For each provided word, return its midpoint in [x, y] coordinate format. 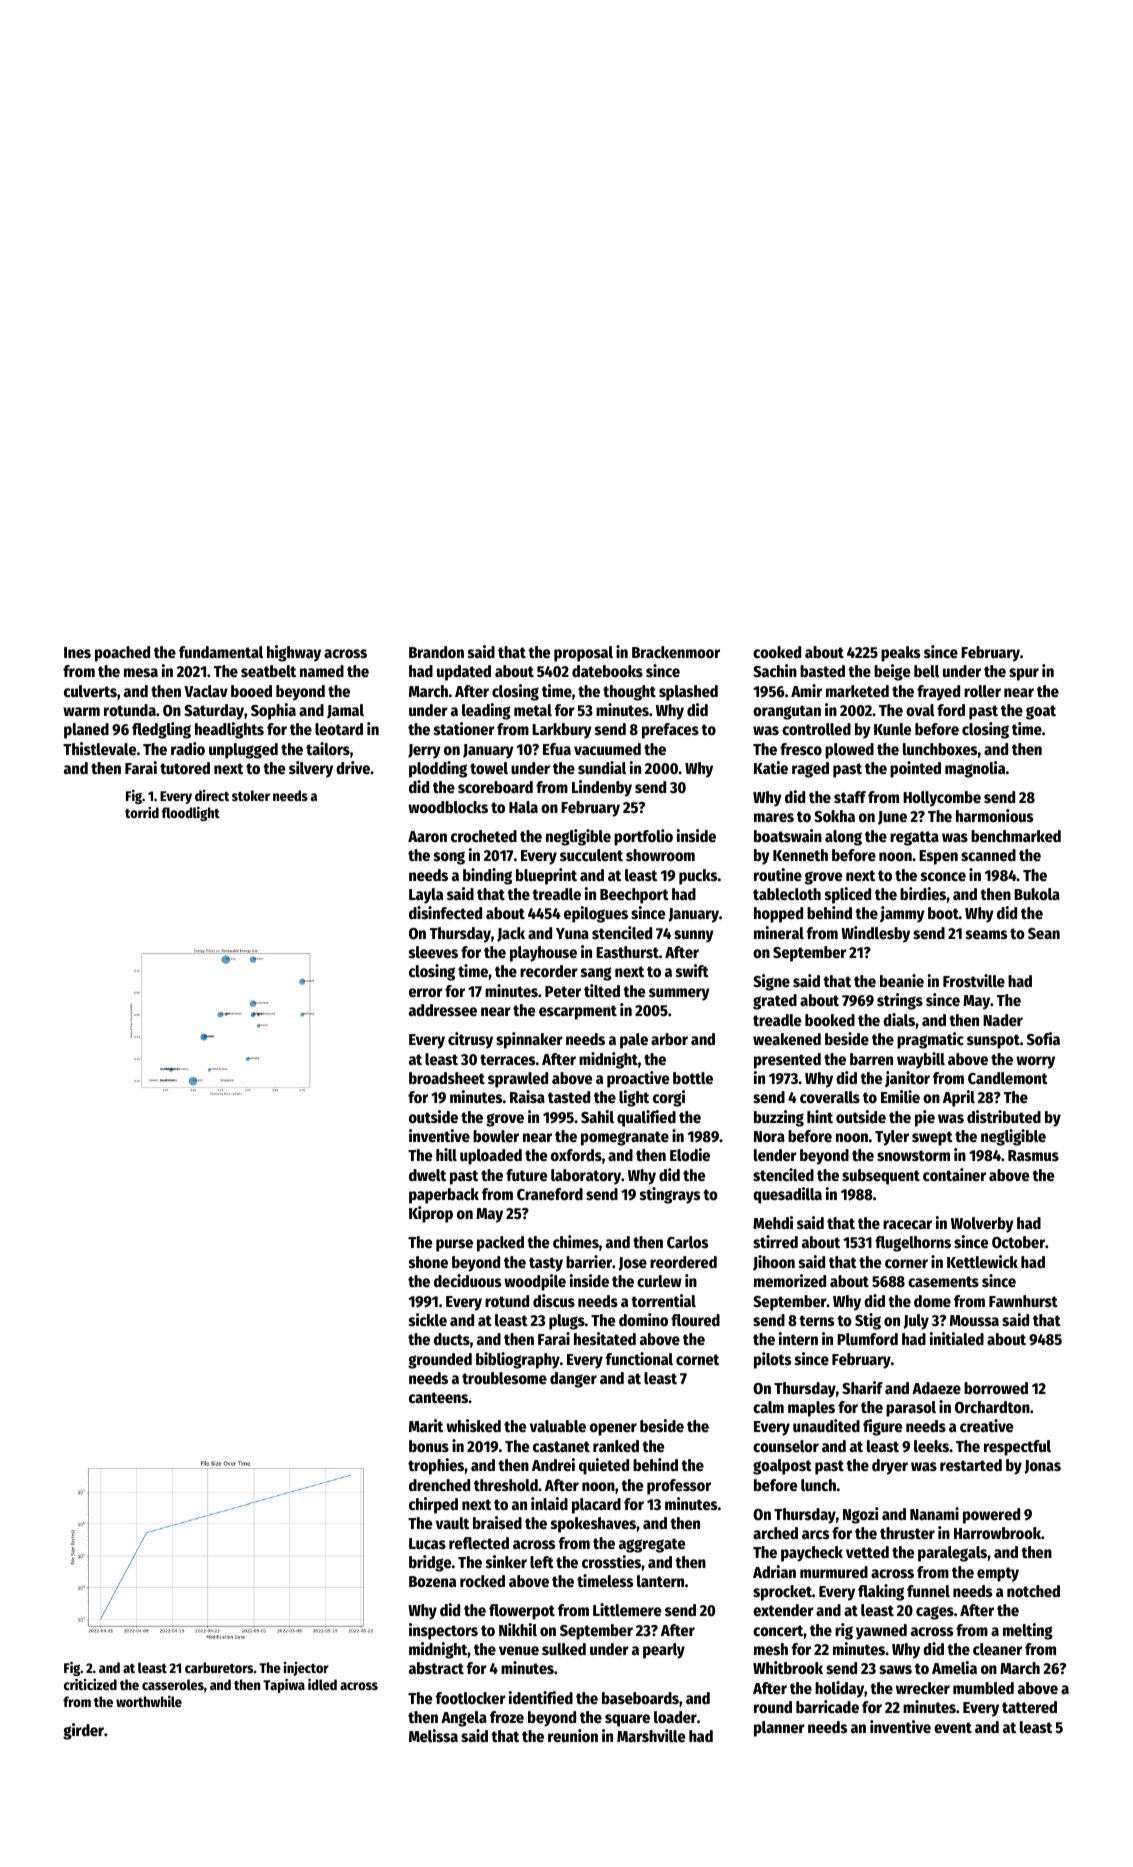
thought [629, 693]
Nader [1003, 1020]
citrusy [470, 1040]
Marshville [651, 1736]
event [953, 1728]
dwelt [427, 1175]
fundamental [221, 652]
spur [1024, 674]
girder [83, 1731]
